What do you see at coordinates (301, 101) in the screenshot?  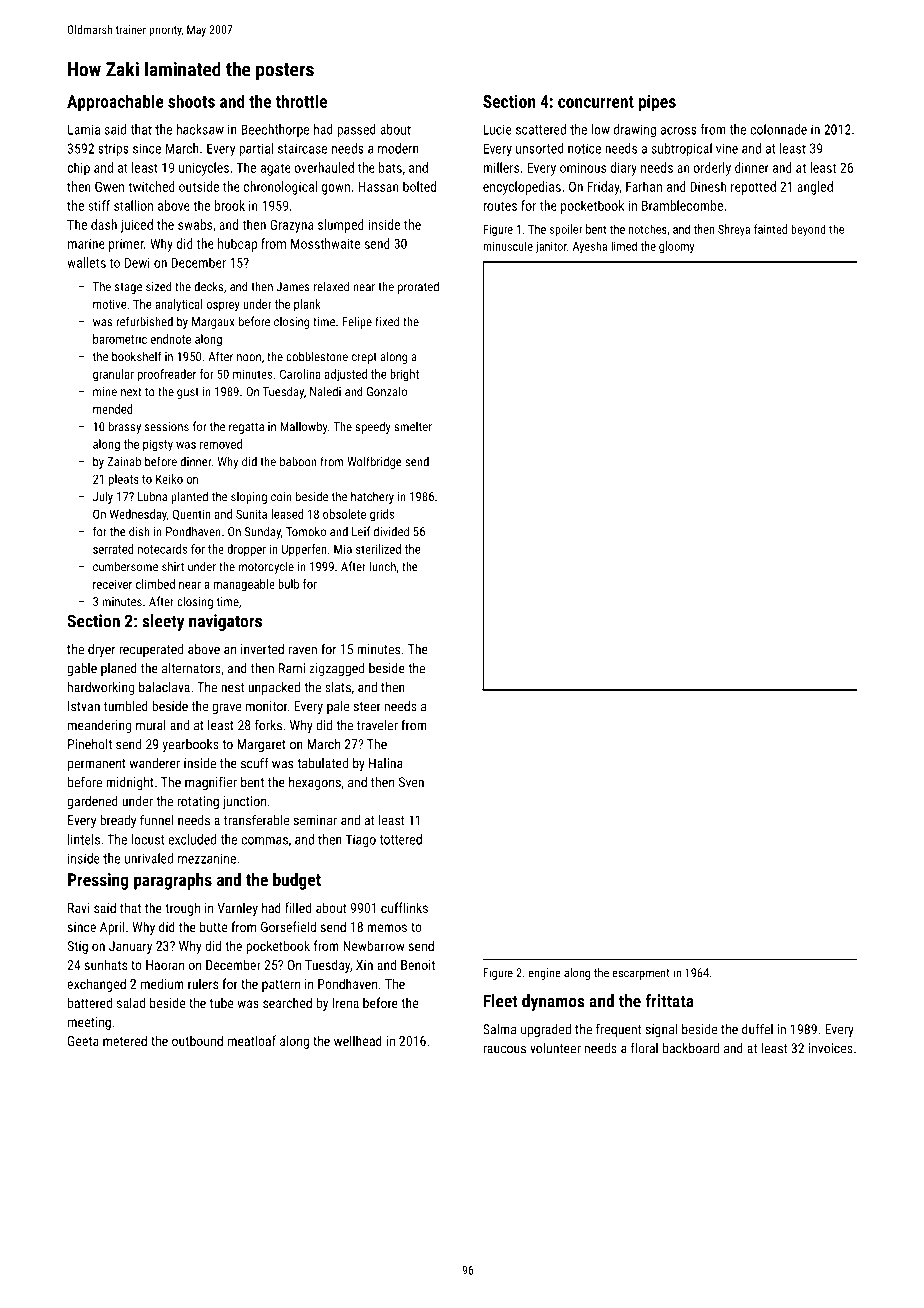 I see `throttle` at bounding box center [301, 101].
